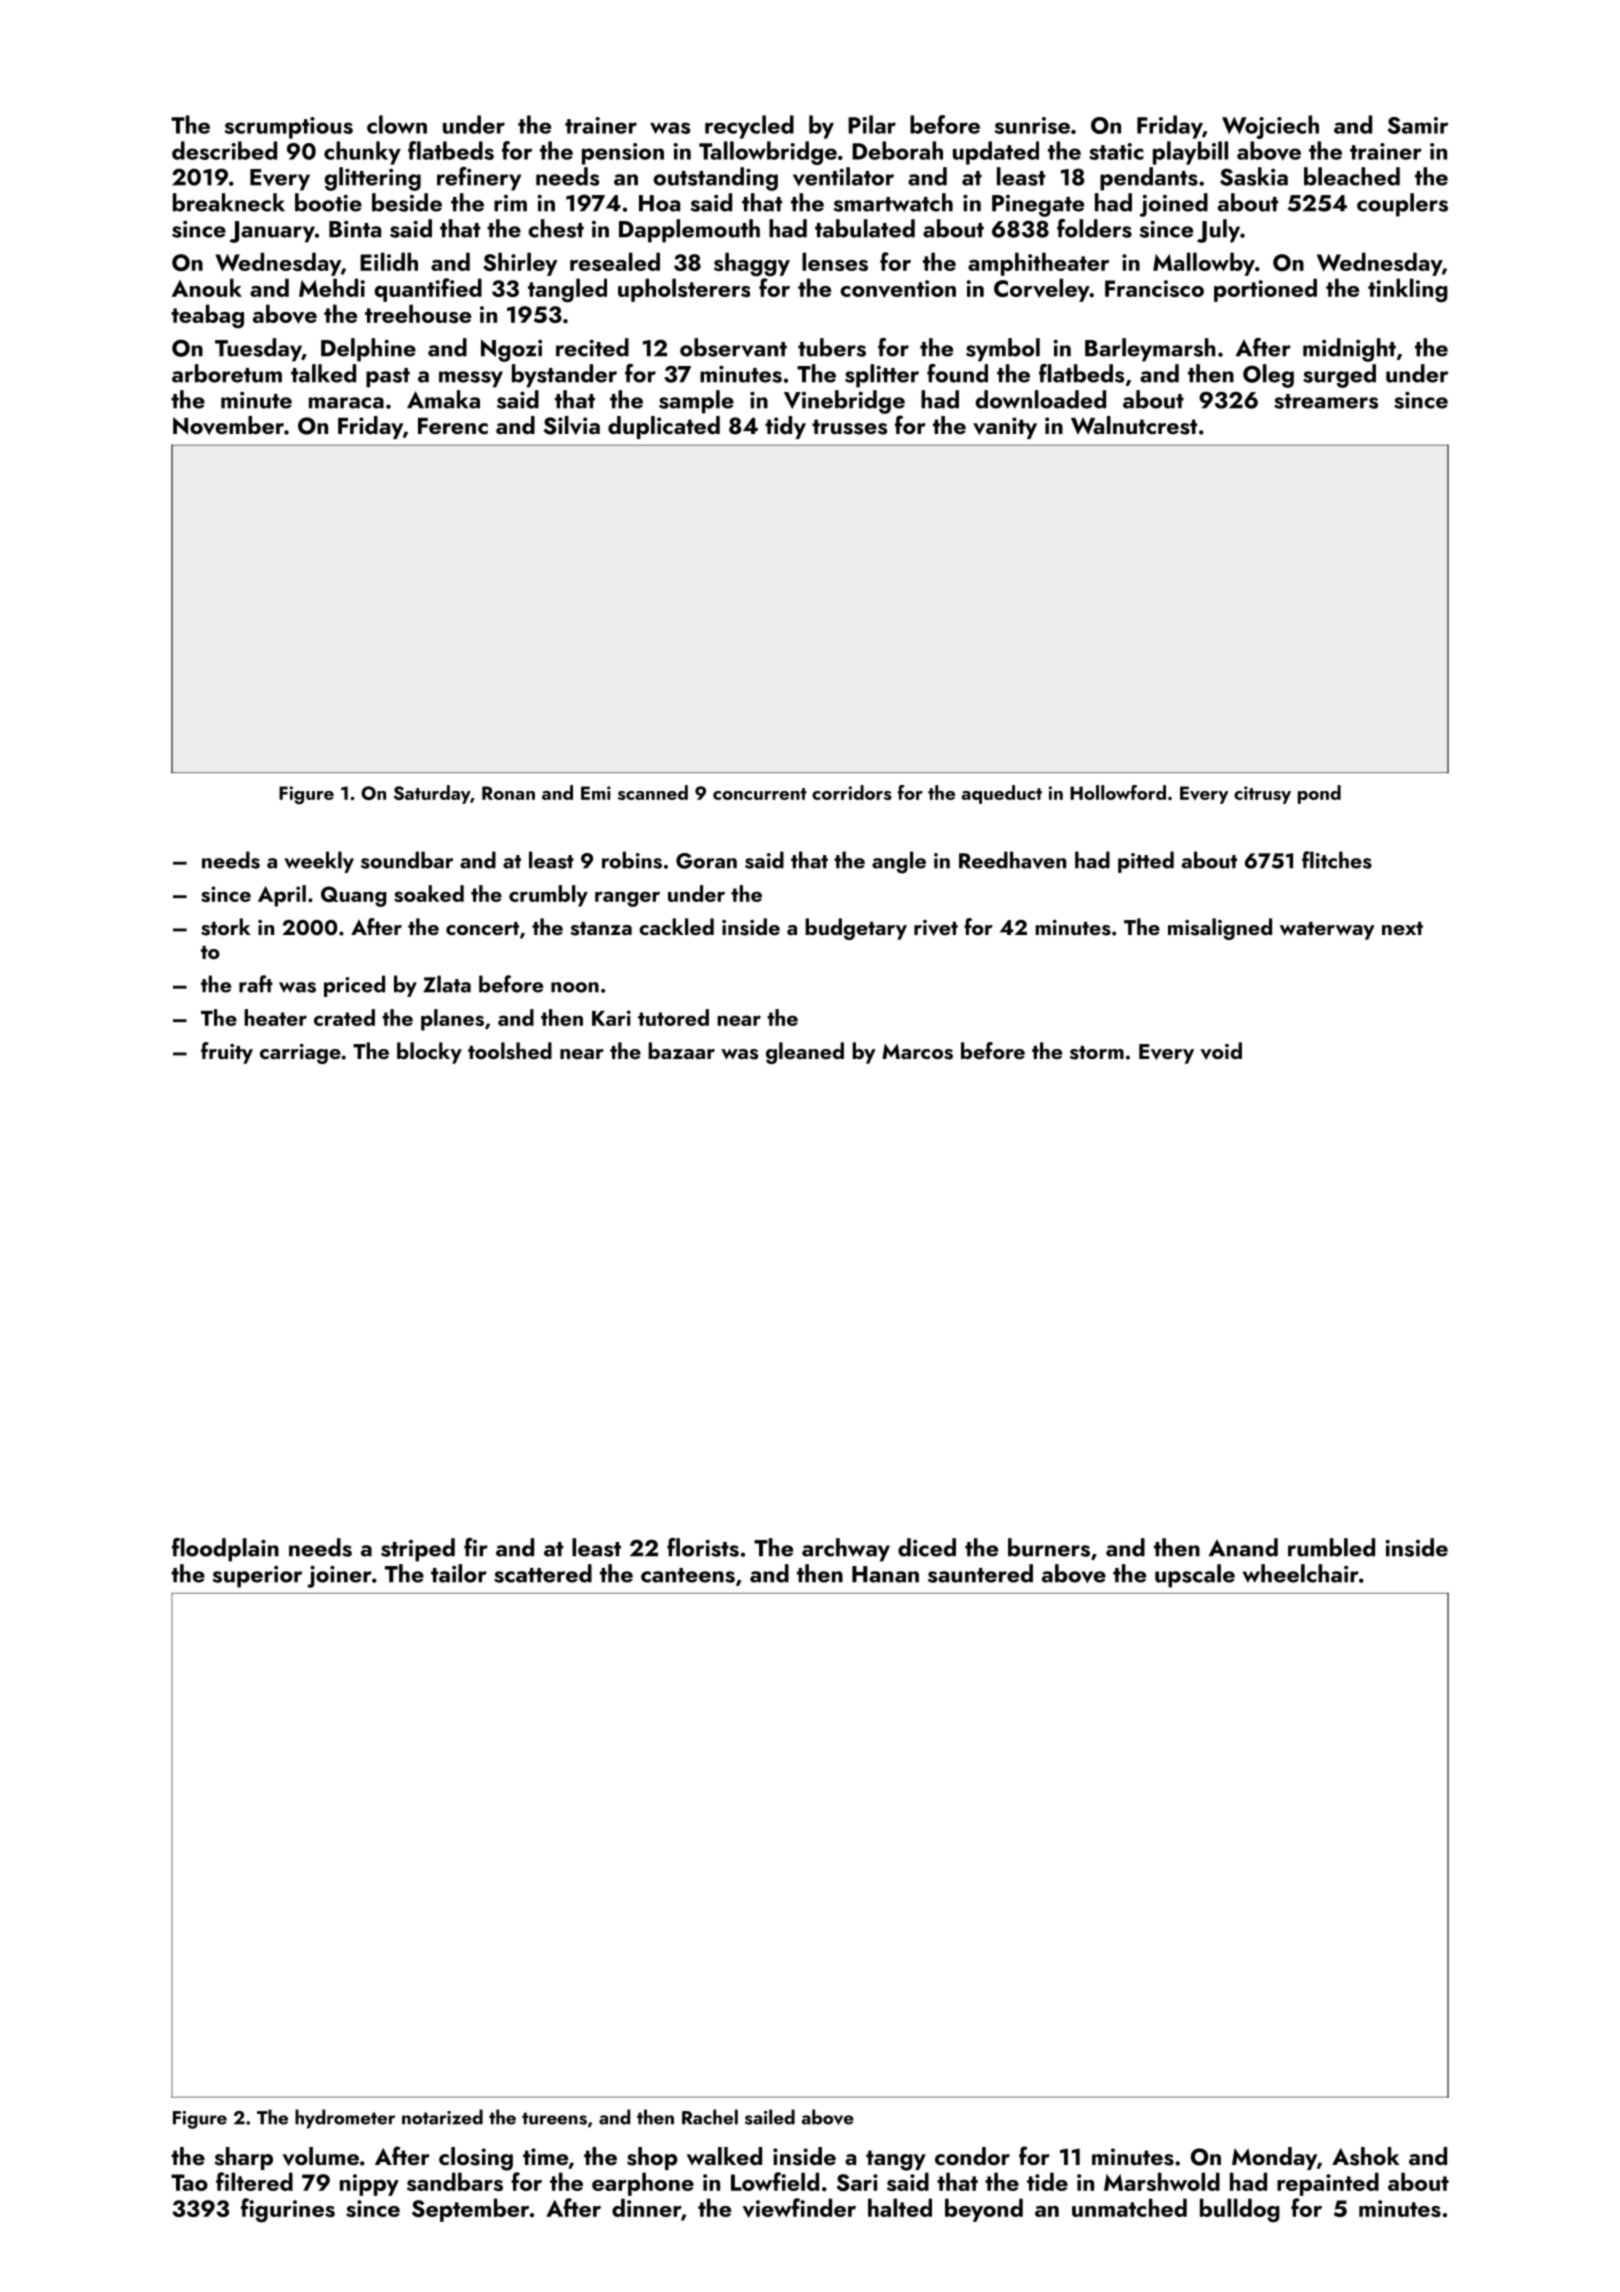 The height and width of the screenshot is (2292, 1620). Describe the element at coordinates (345, 2119) in the screenshot. I see `hydrometer` at that location.
